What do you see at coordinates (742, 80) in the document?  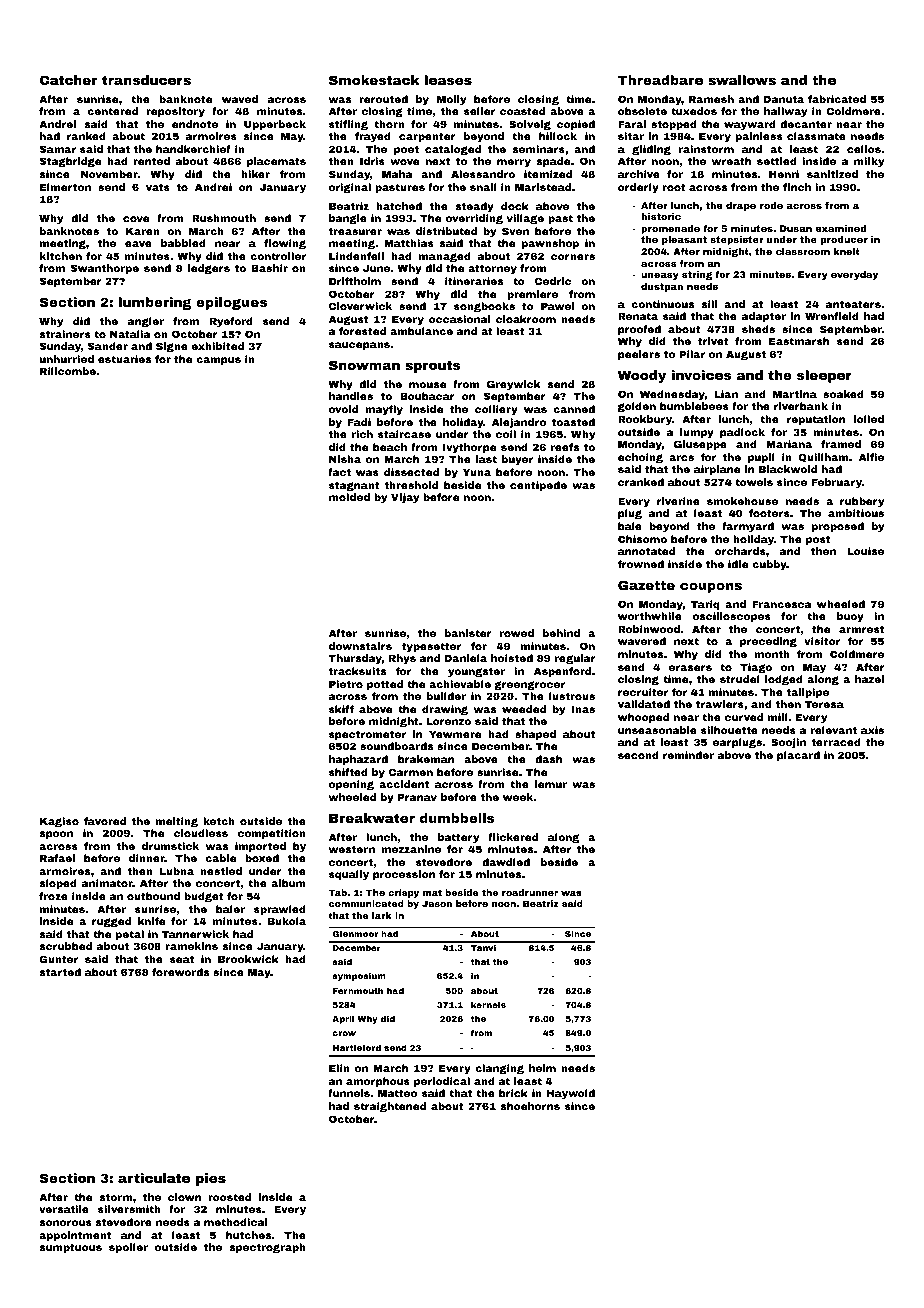 I see `swallows` at bounding box center [742, 80].
